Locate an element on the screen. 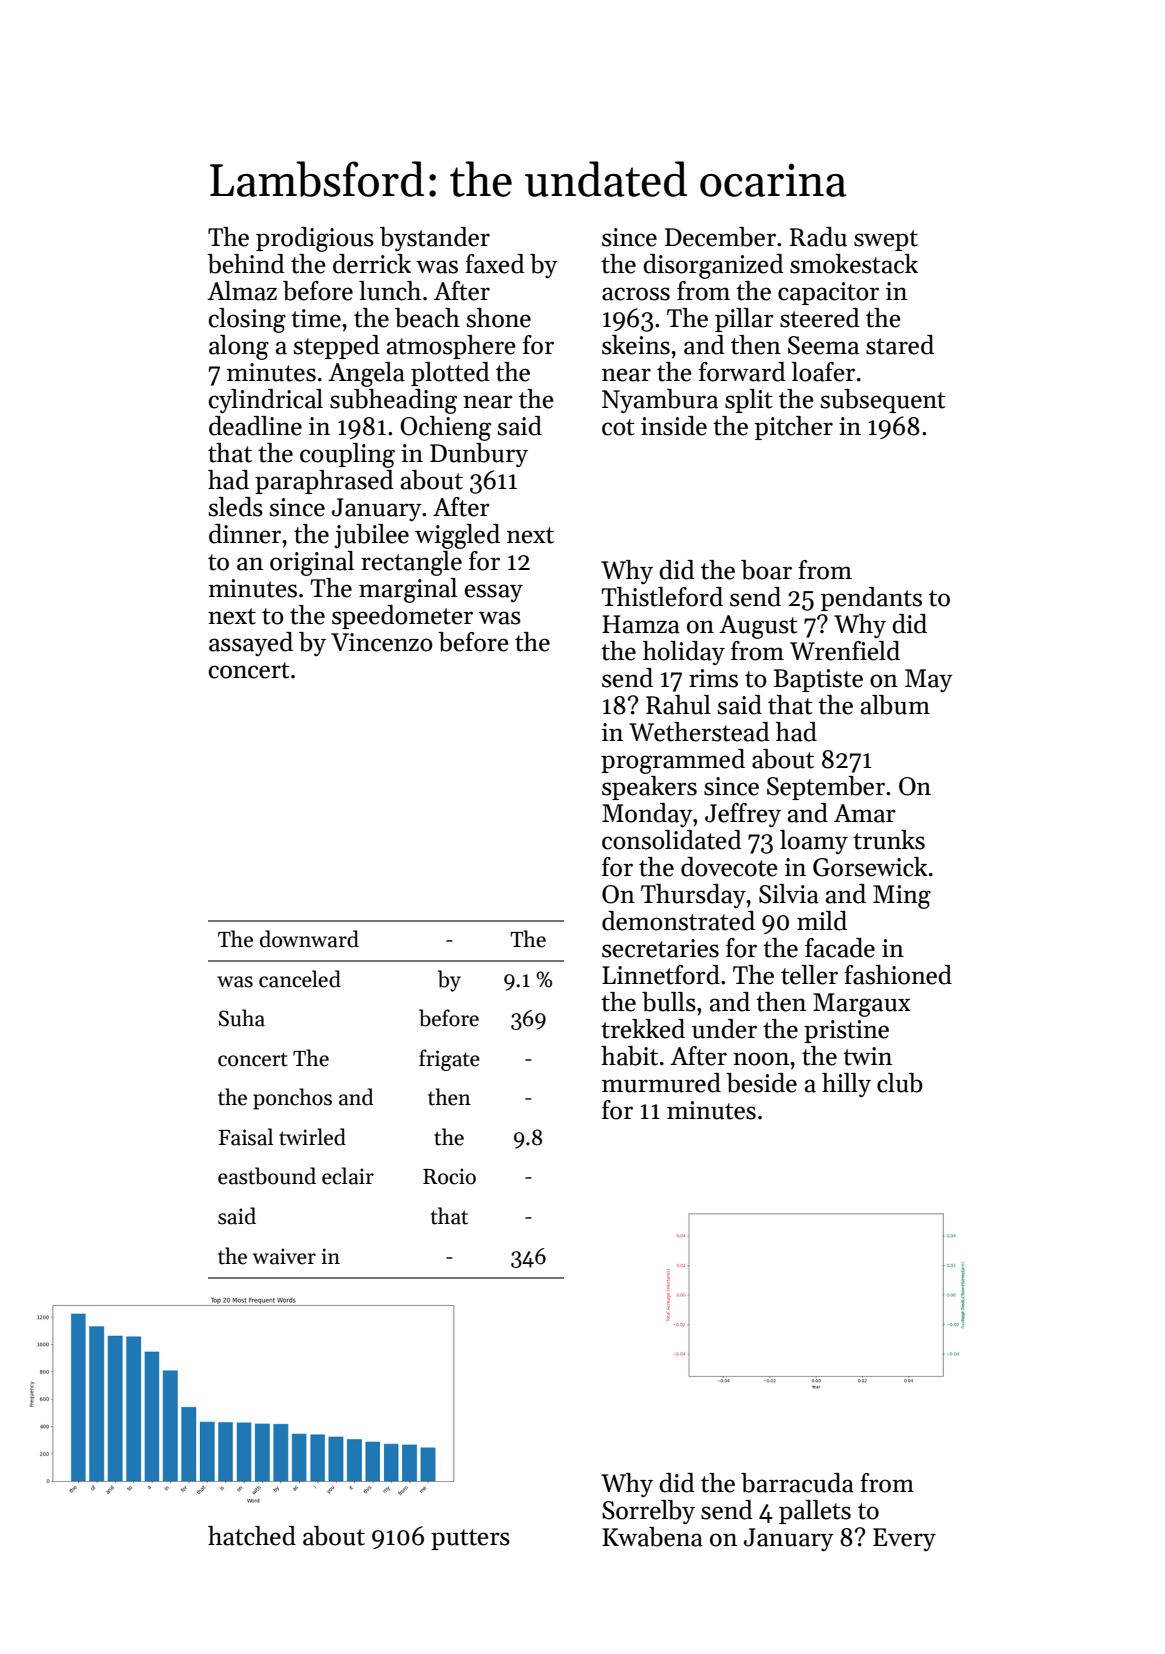 This screenshot has height=1654, width=1165. noon is located at coordinates (761, 1059).
